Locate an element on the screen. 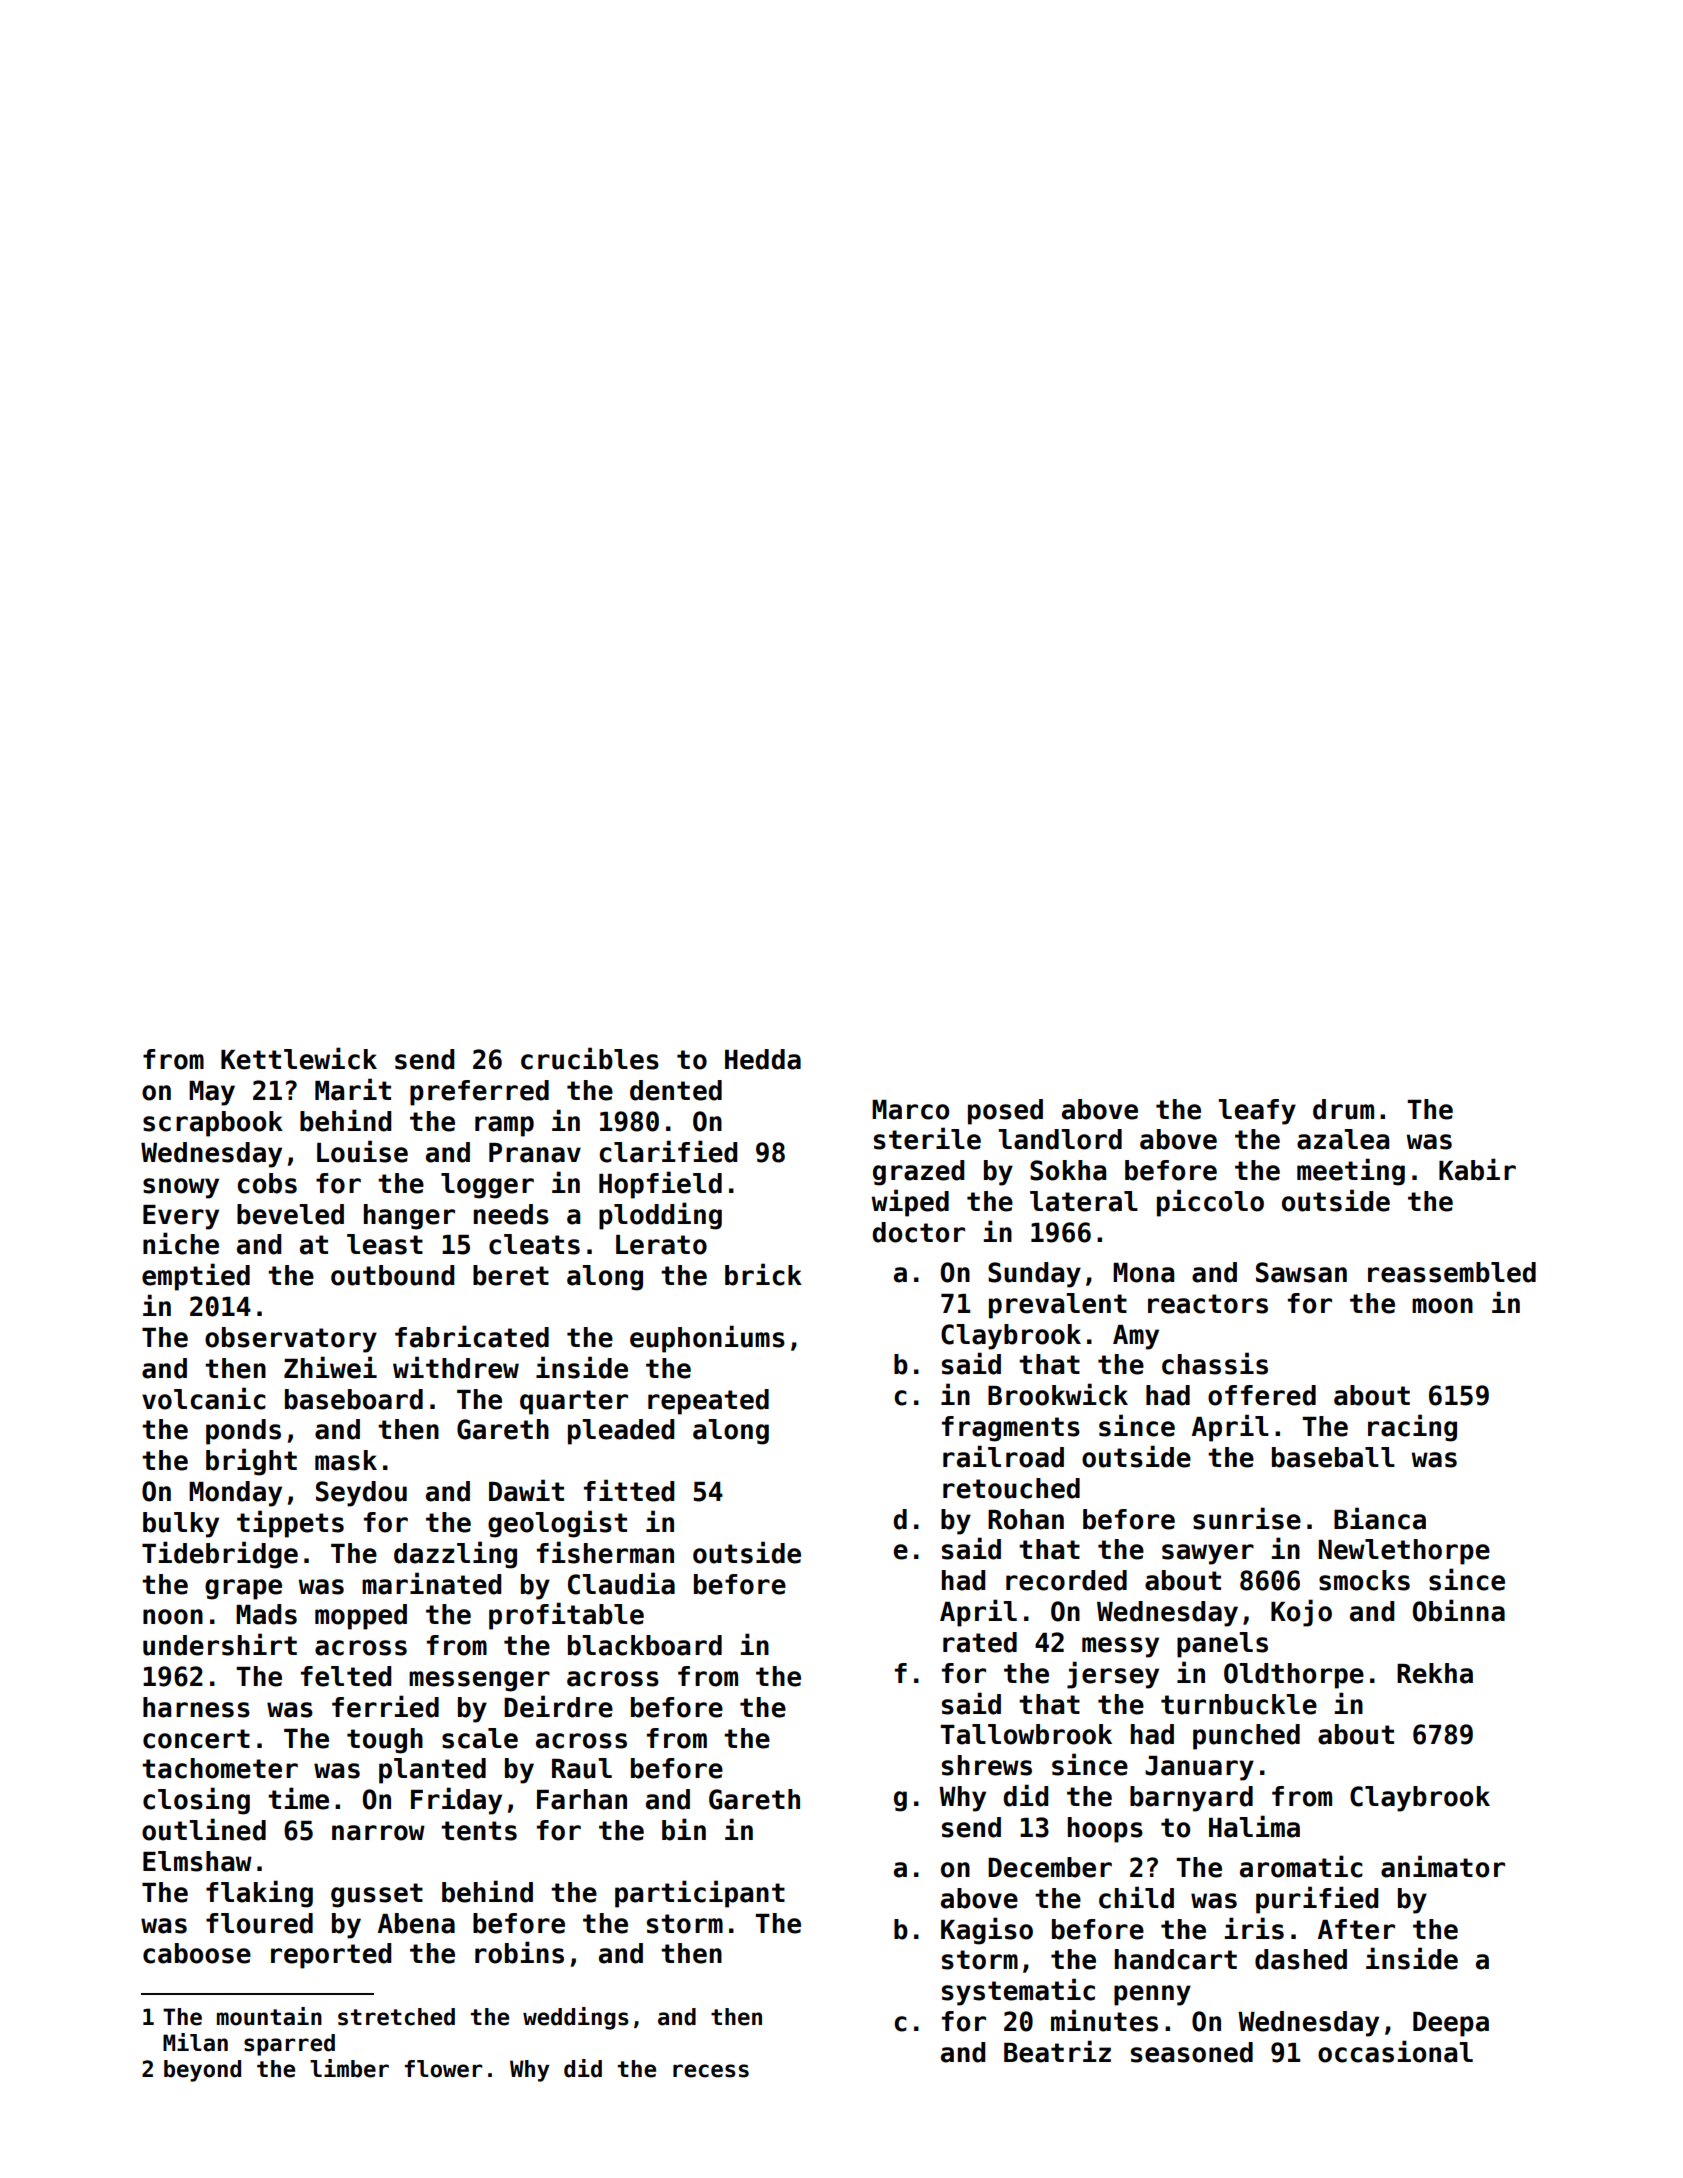  beyond is located at coordinates (202, 2071).
